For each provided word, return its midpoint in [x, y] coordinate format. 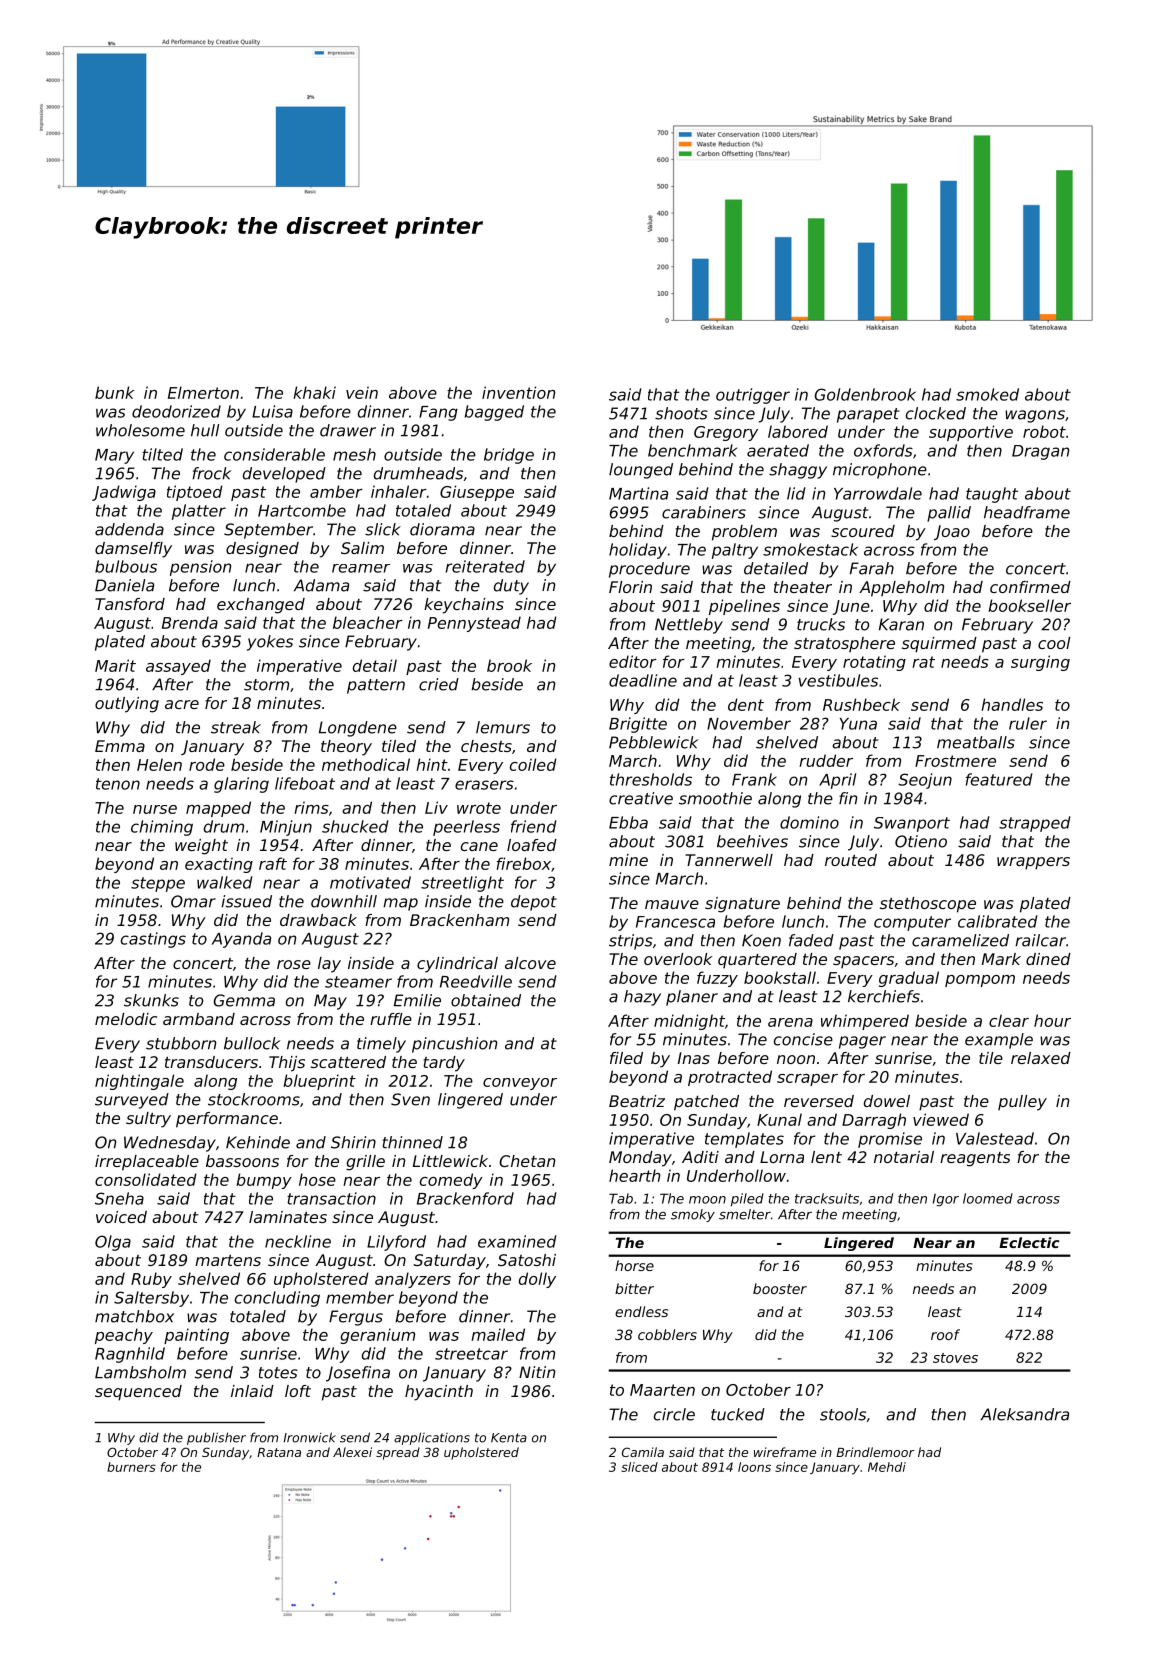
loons [754, 1467]
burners [131, 1467]
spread [398, 1453]
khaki [314, 392]
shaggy [798, 471]
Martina [638, 493]
